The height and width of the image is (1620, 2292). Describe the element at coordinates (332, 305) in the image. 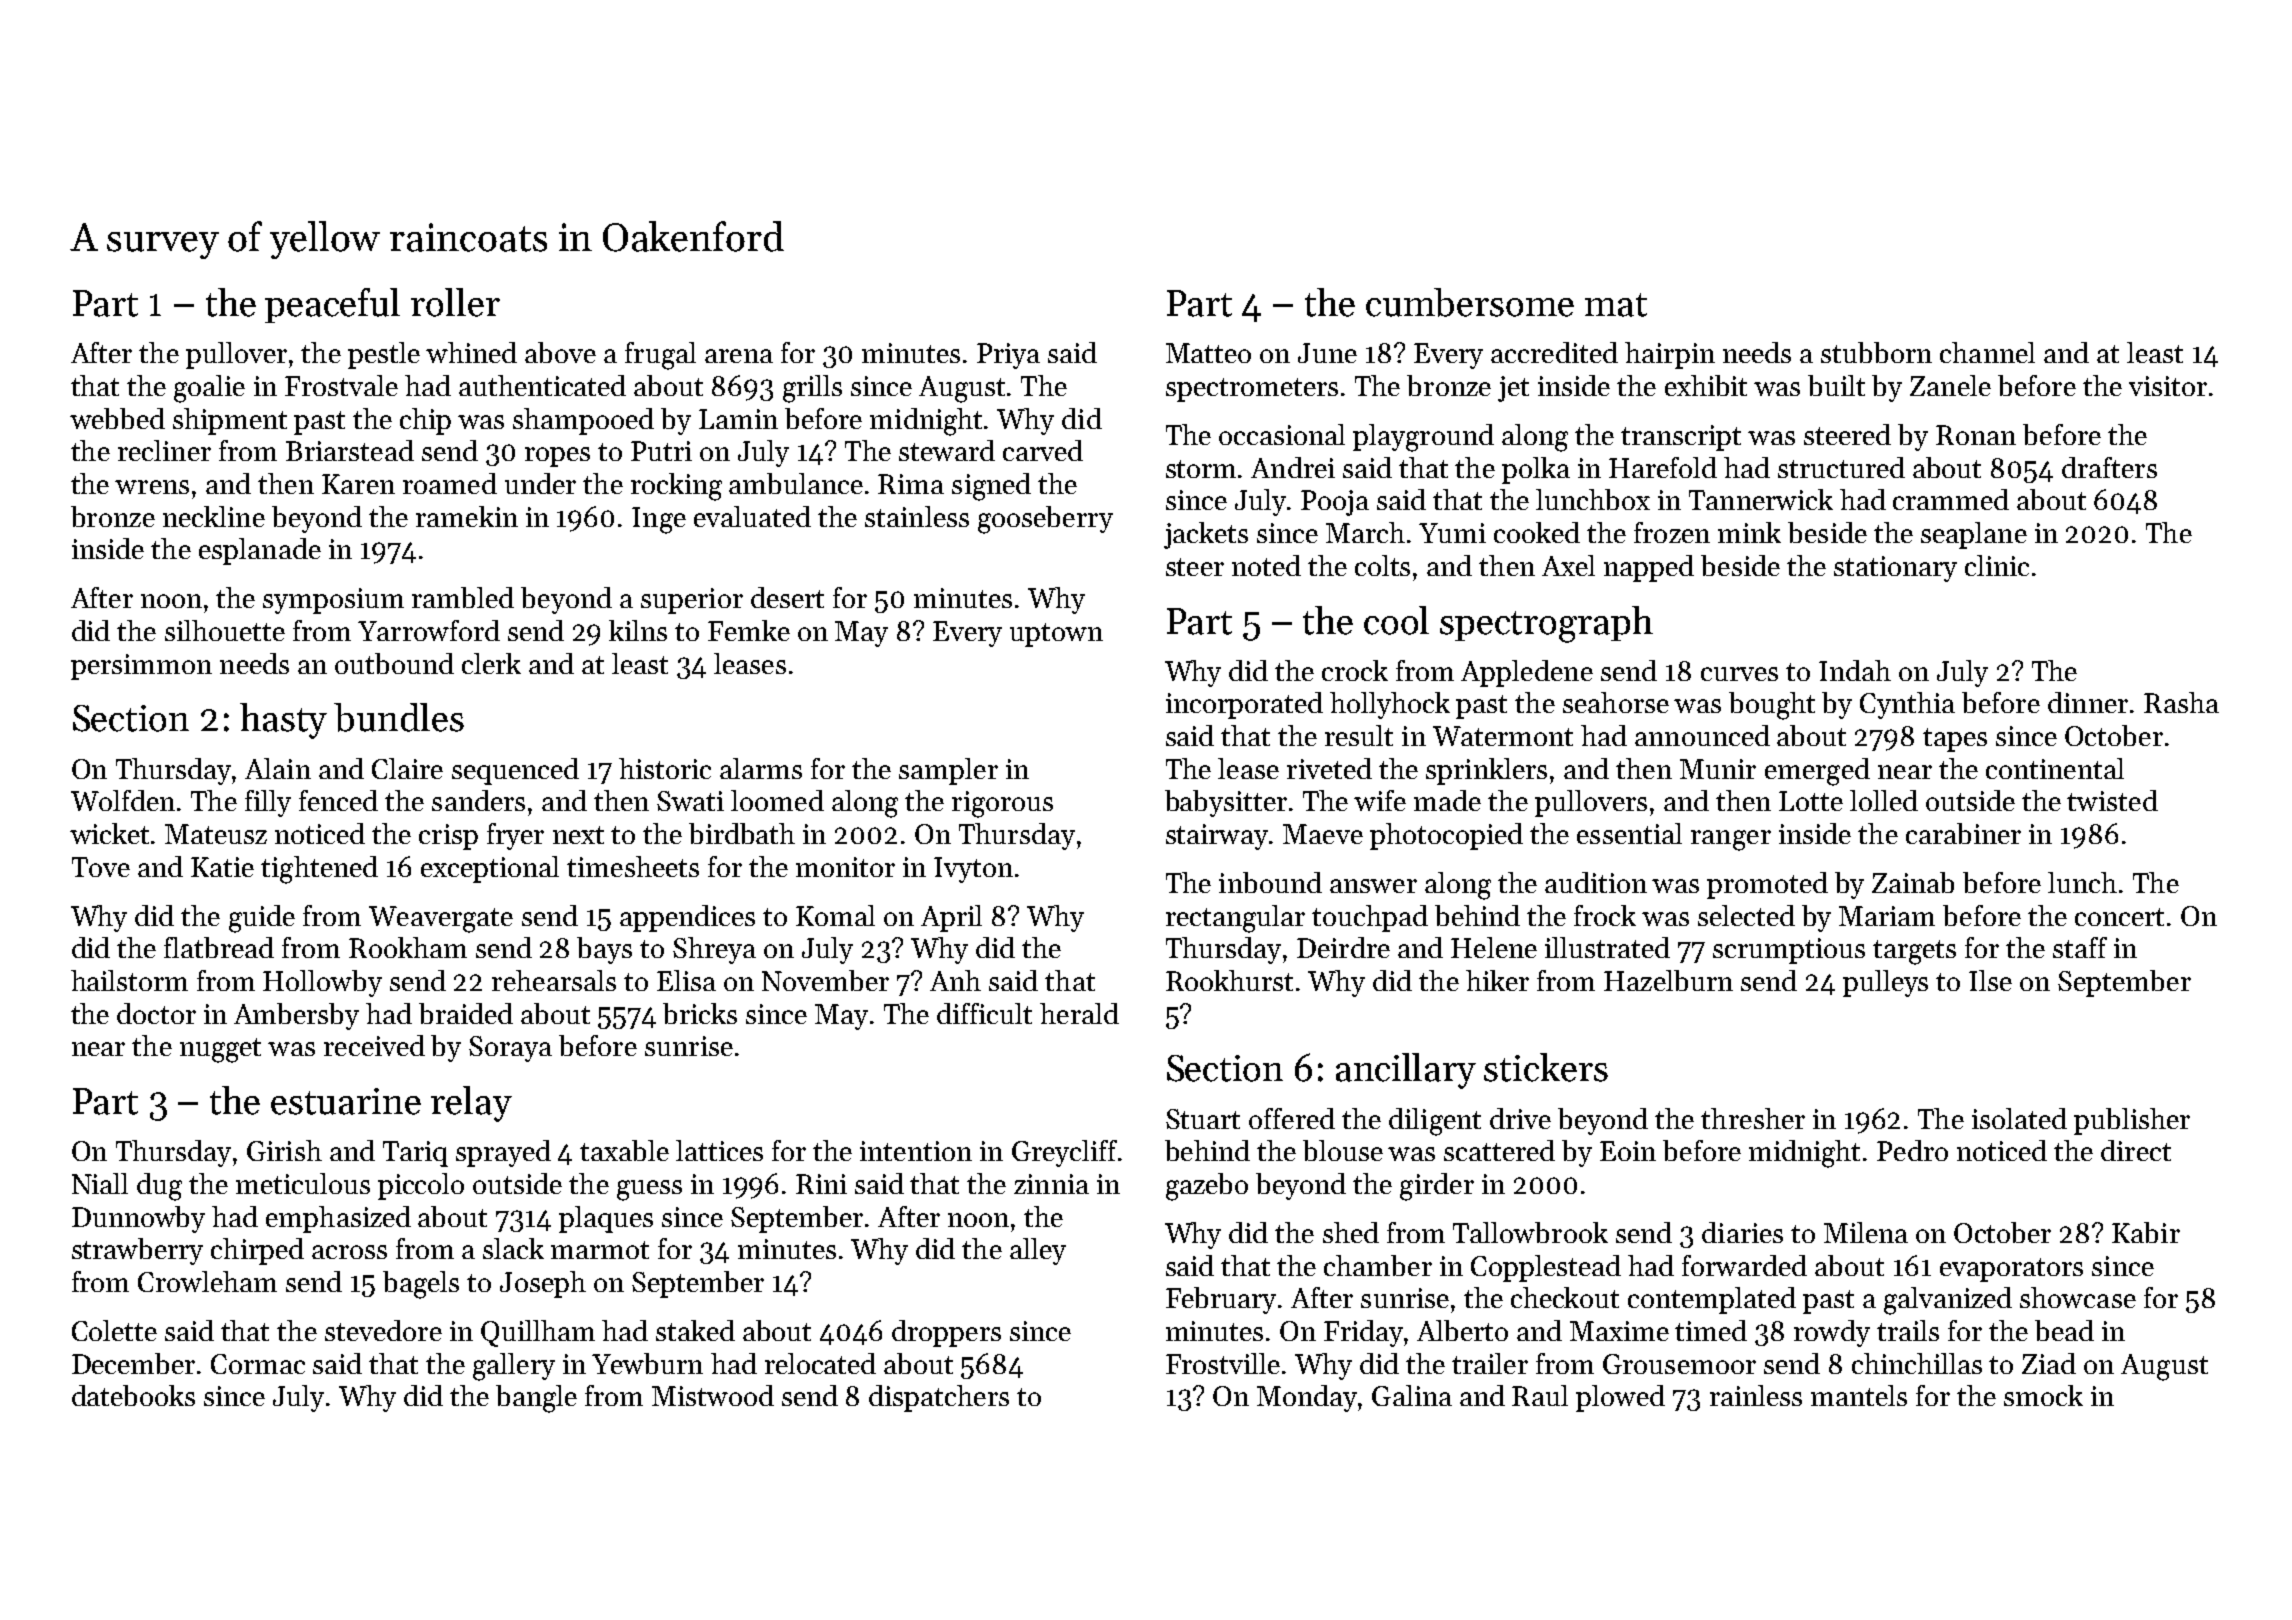

I see `peaceful` at that location.
